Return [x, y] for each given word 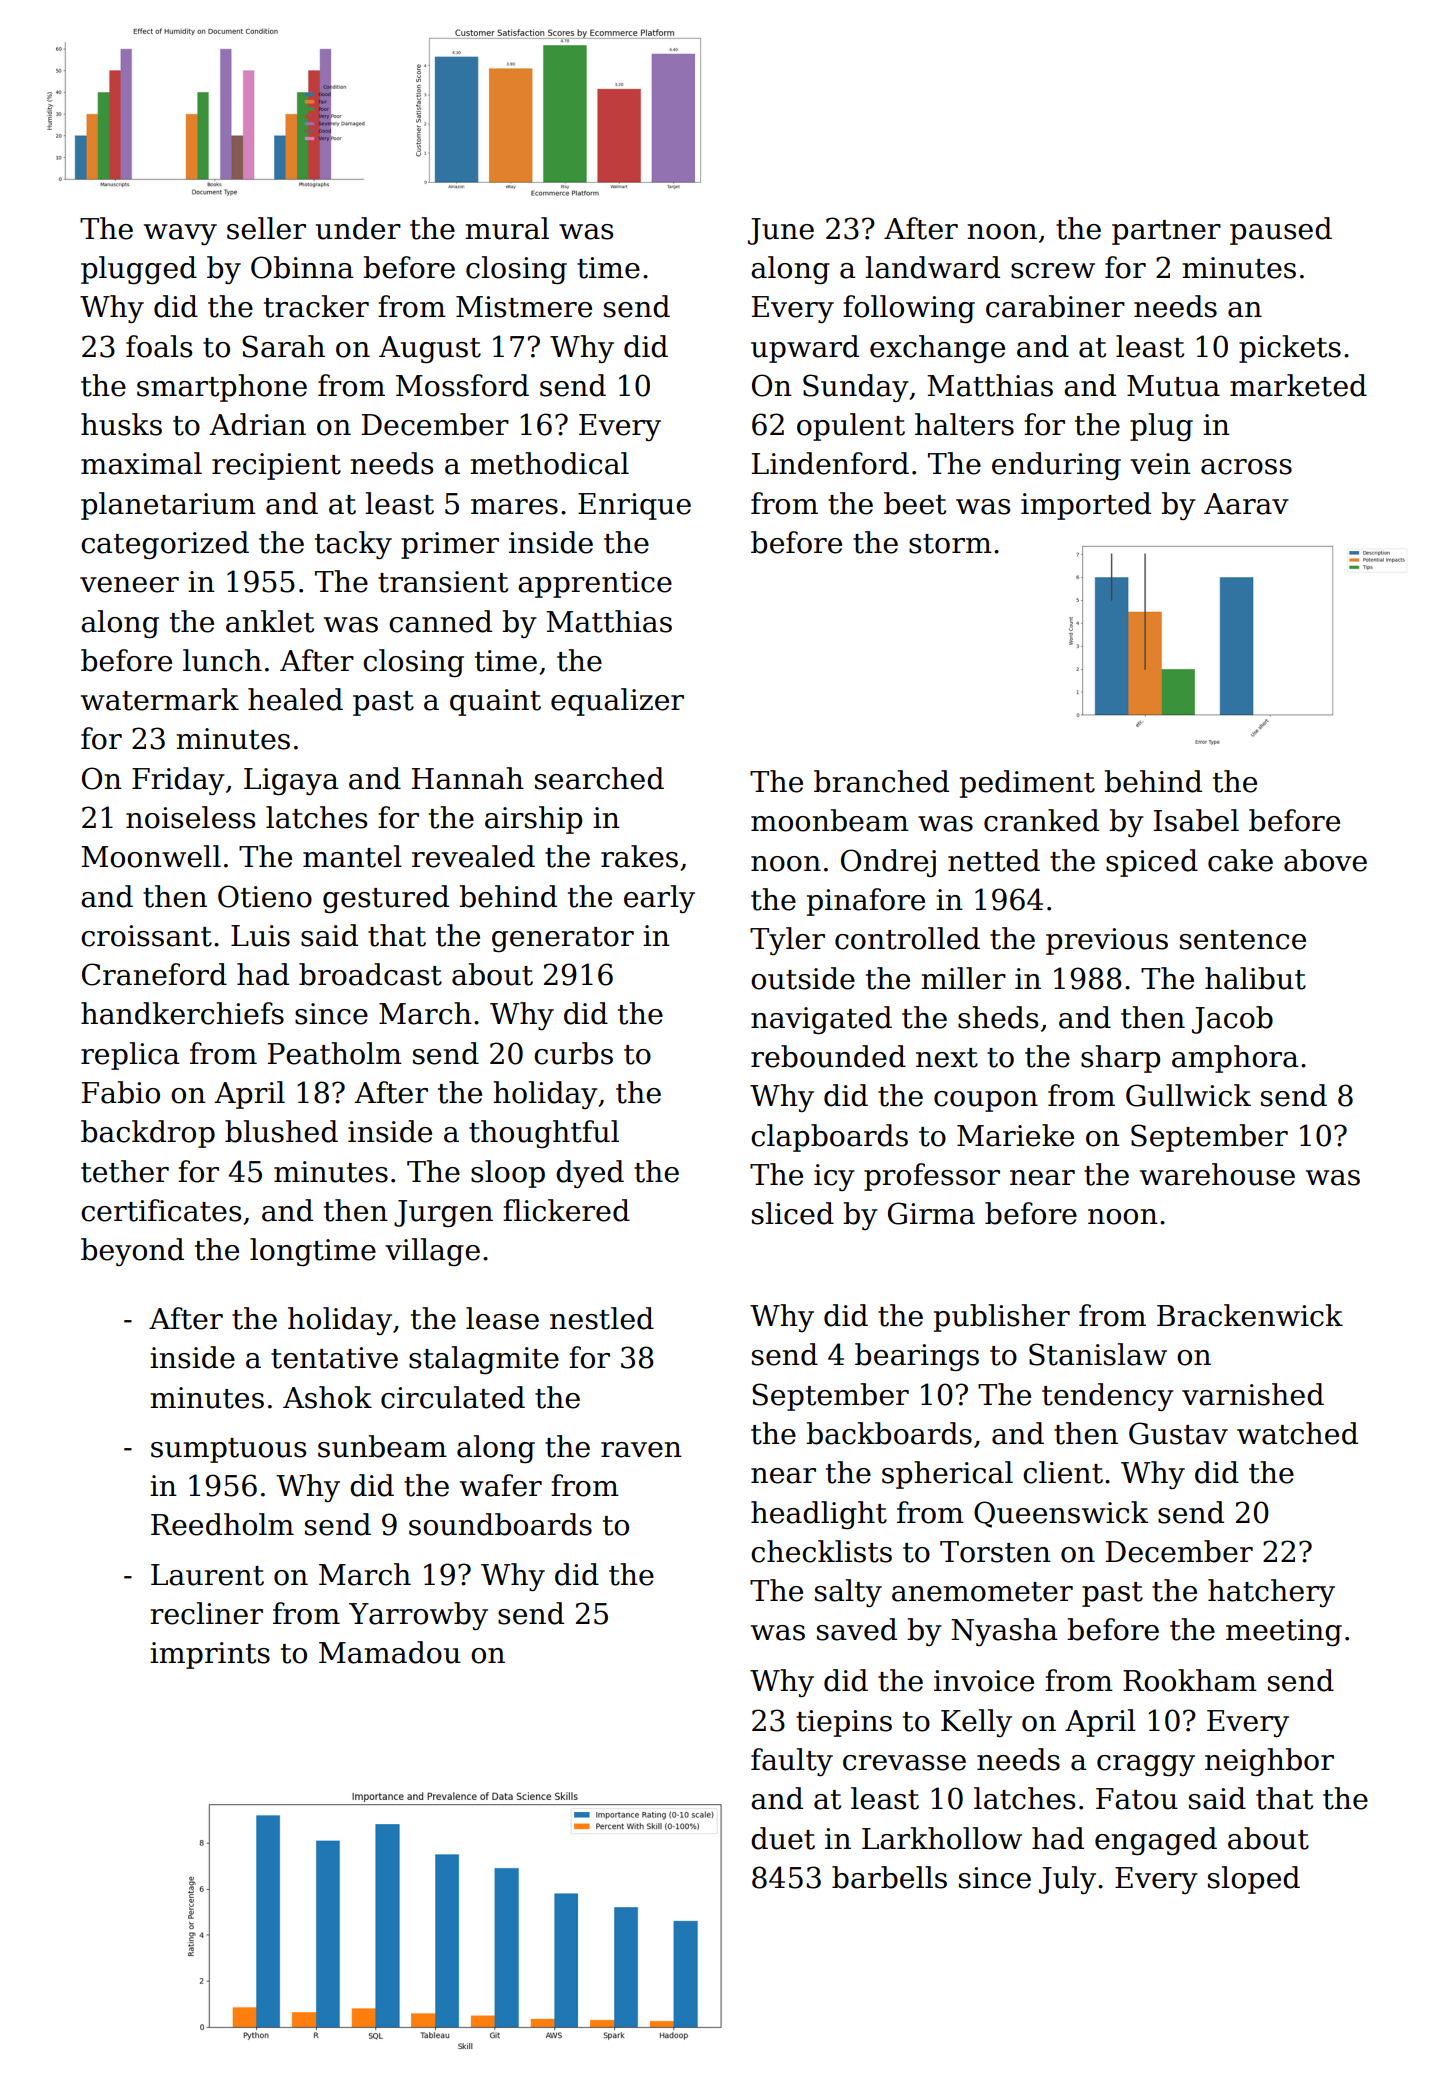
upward [805, 349]
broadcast [370, 974]
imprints [210, 1655]
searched [599, 778]
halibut [1255, 978]
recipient [276, 466]
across [1246, 467]
